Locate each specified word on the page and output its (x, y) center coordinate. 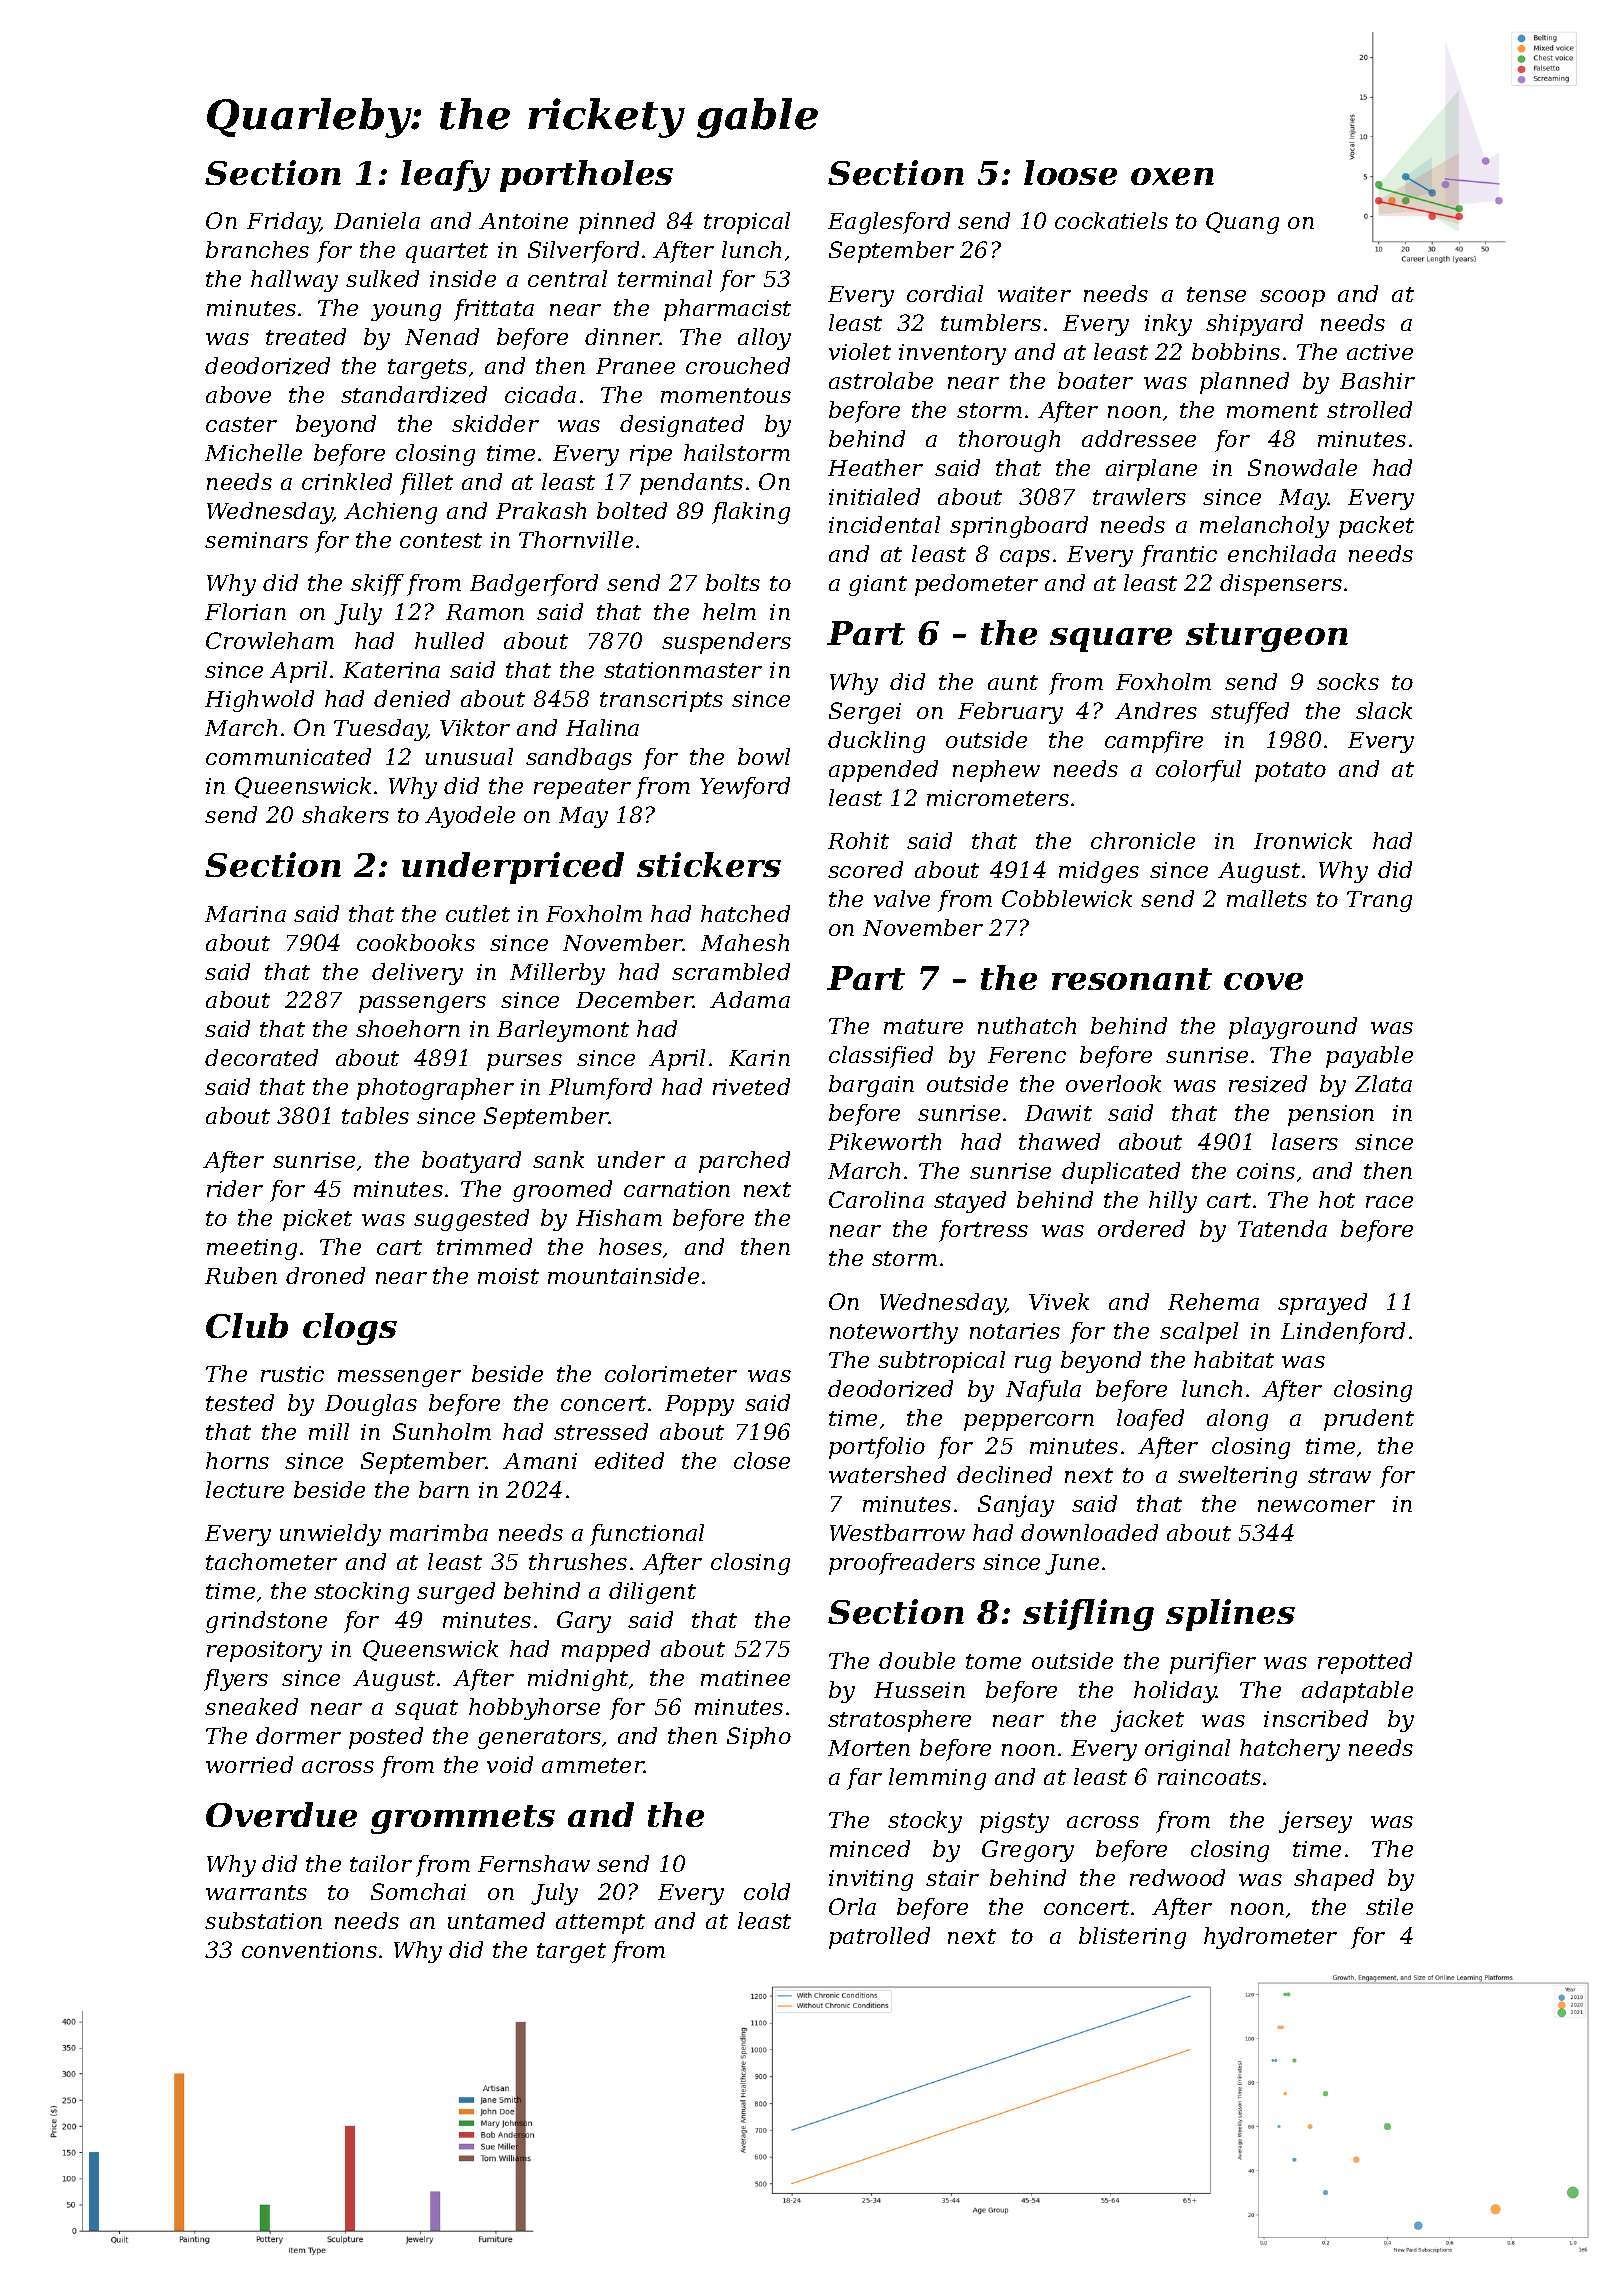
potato (1290, 772)
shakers (345, 814)
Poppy (699, 1405)
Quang (1242, 223)
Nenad (442, 336)
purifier (1213, 1663)
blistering (1132, 1938)
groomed (562, 1191)
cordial (945, 293)
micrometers (998, 798)
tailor (381, 1863)
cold (767, 1891)
